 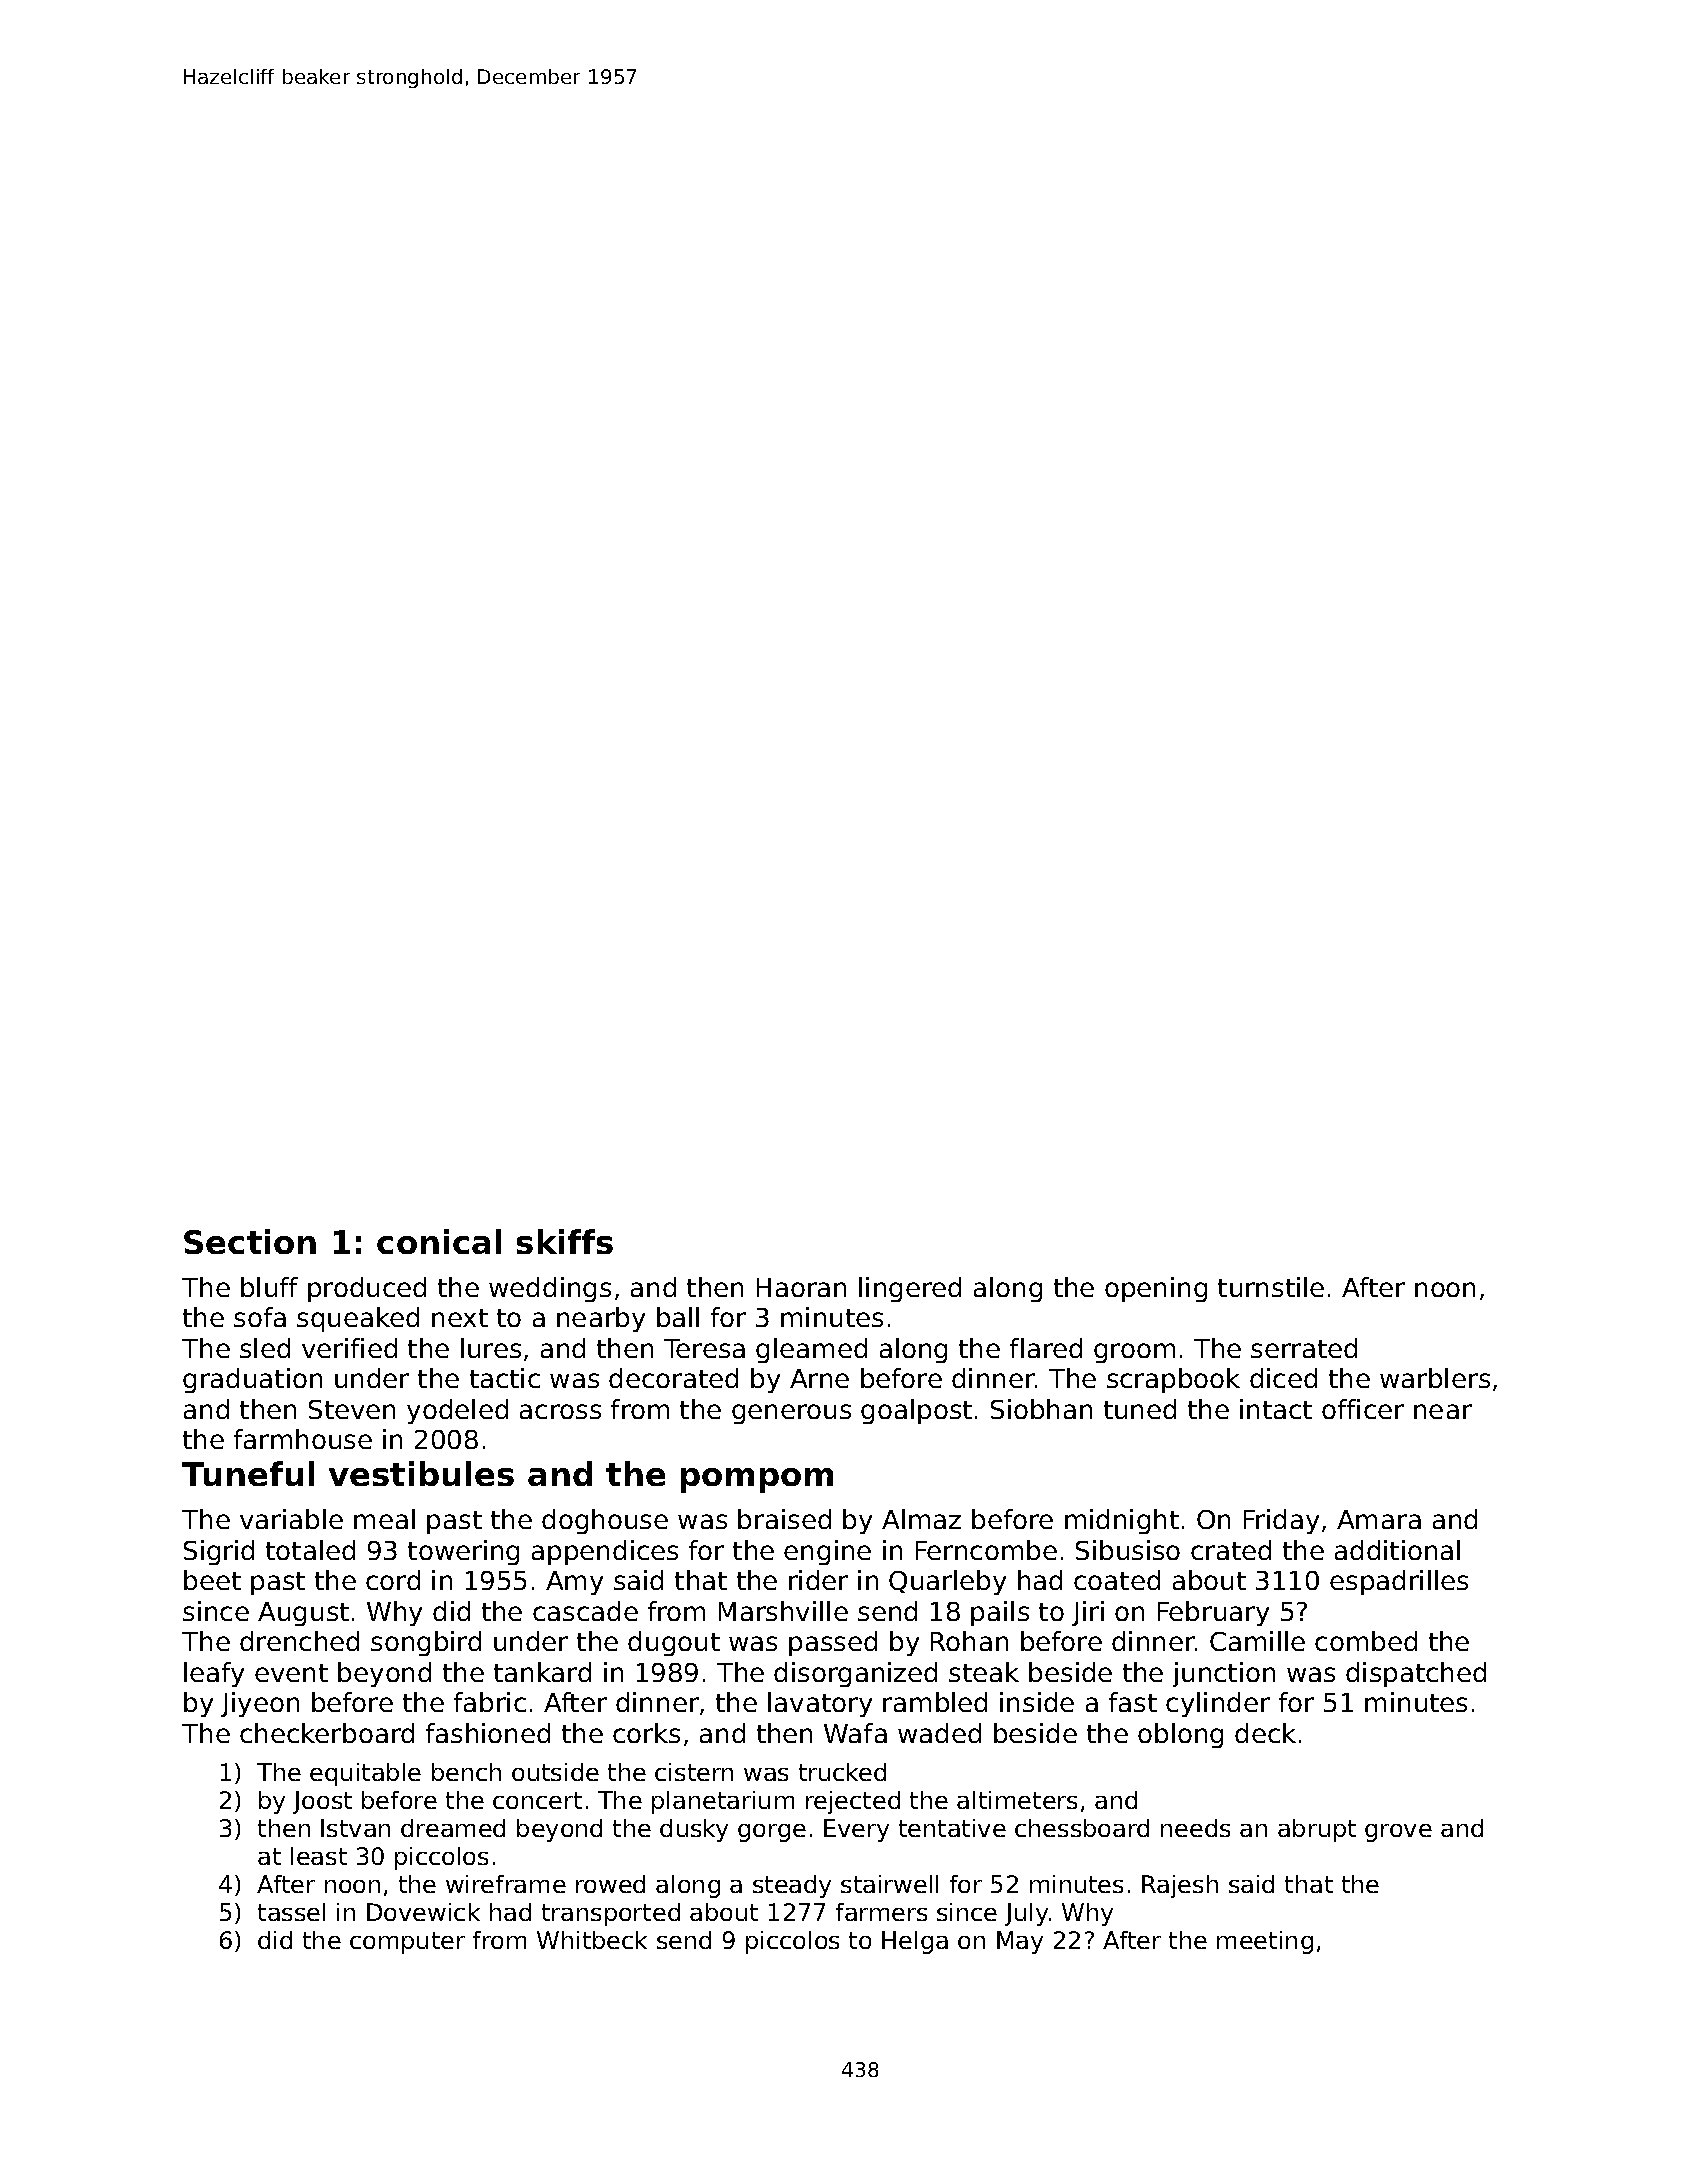 What do you see at coordinates (1156, 1289) in the page?
I see `opening` at bounding box center [1156, 1289].
